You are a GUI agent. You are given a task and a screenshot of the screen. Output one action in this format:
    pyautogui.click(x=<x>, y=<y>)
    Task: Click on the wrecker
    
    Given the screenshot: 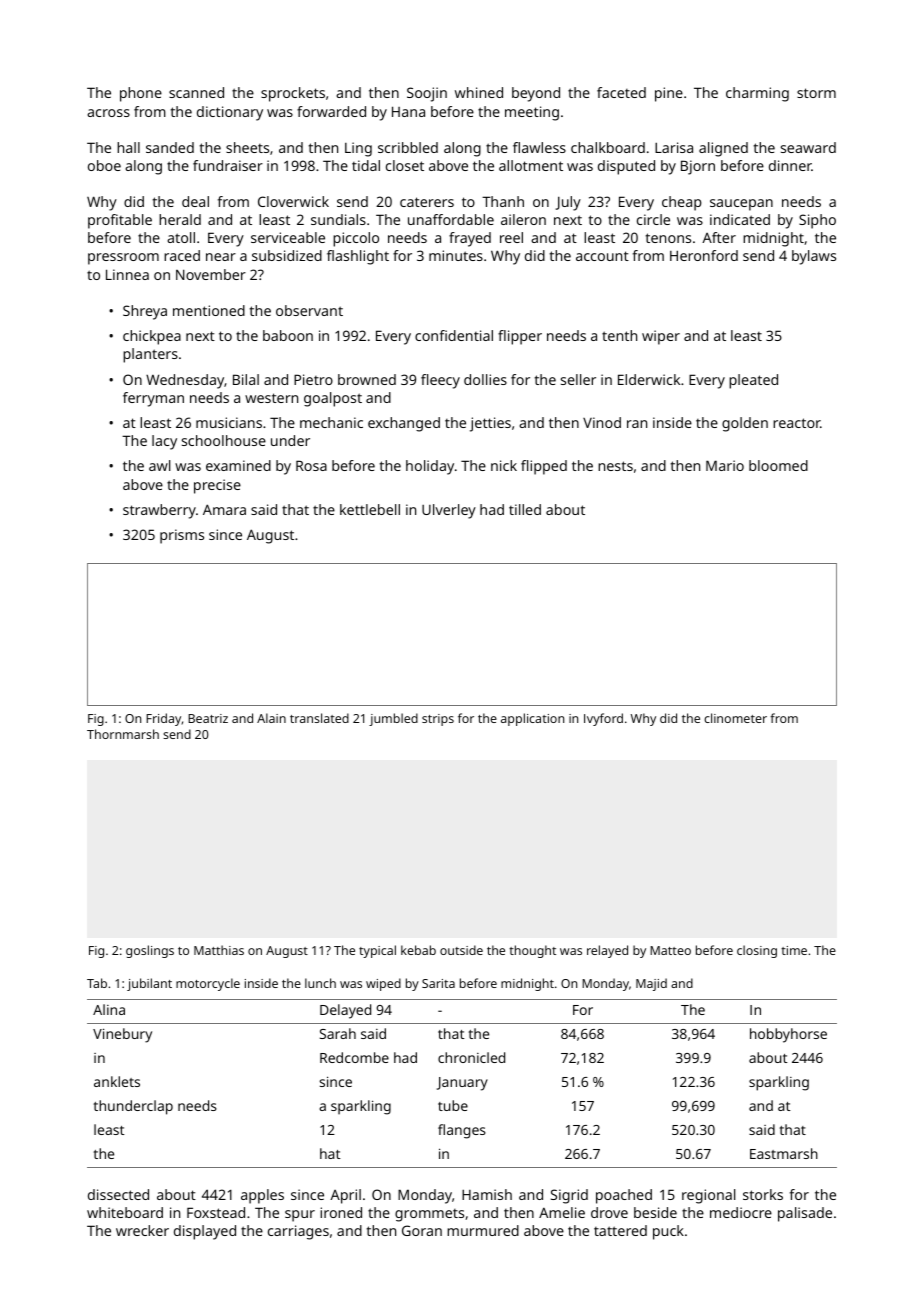 What is the action you would take?
    pyautogui.click(x=142, y=1230)
